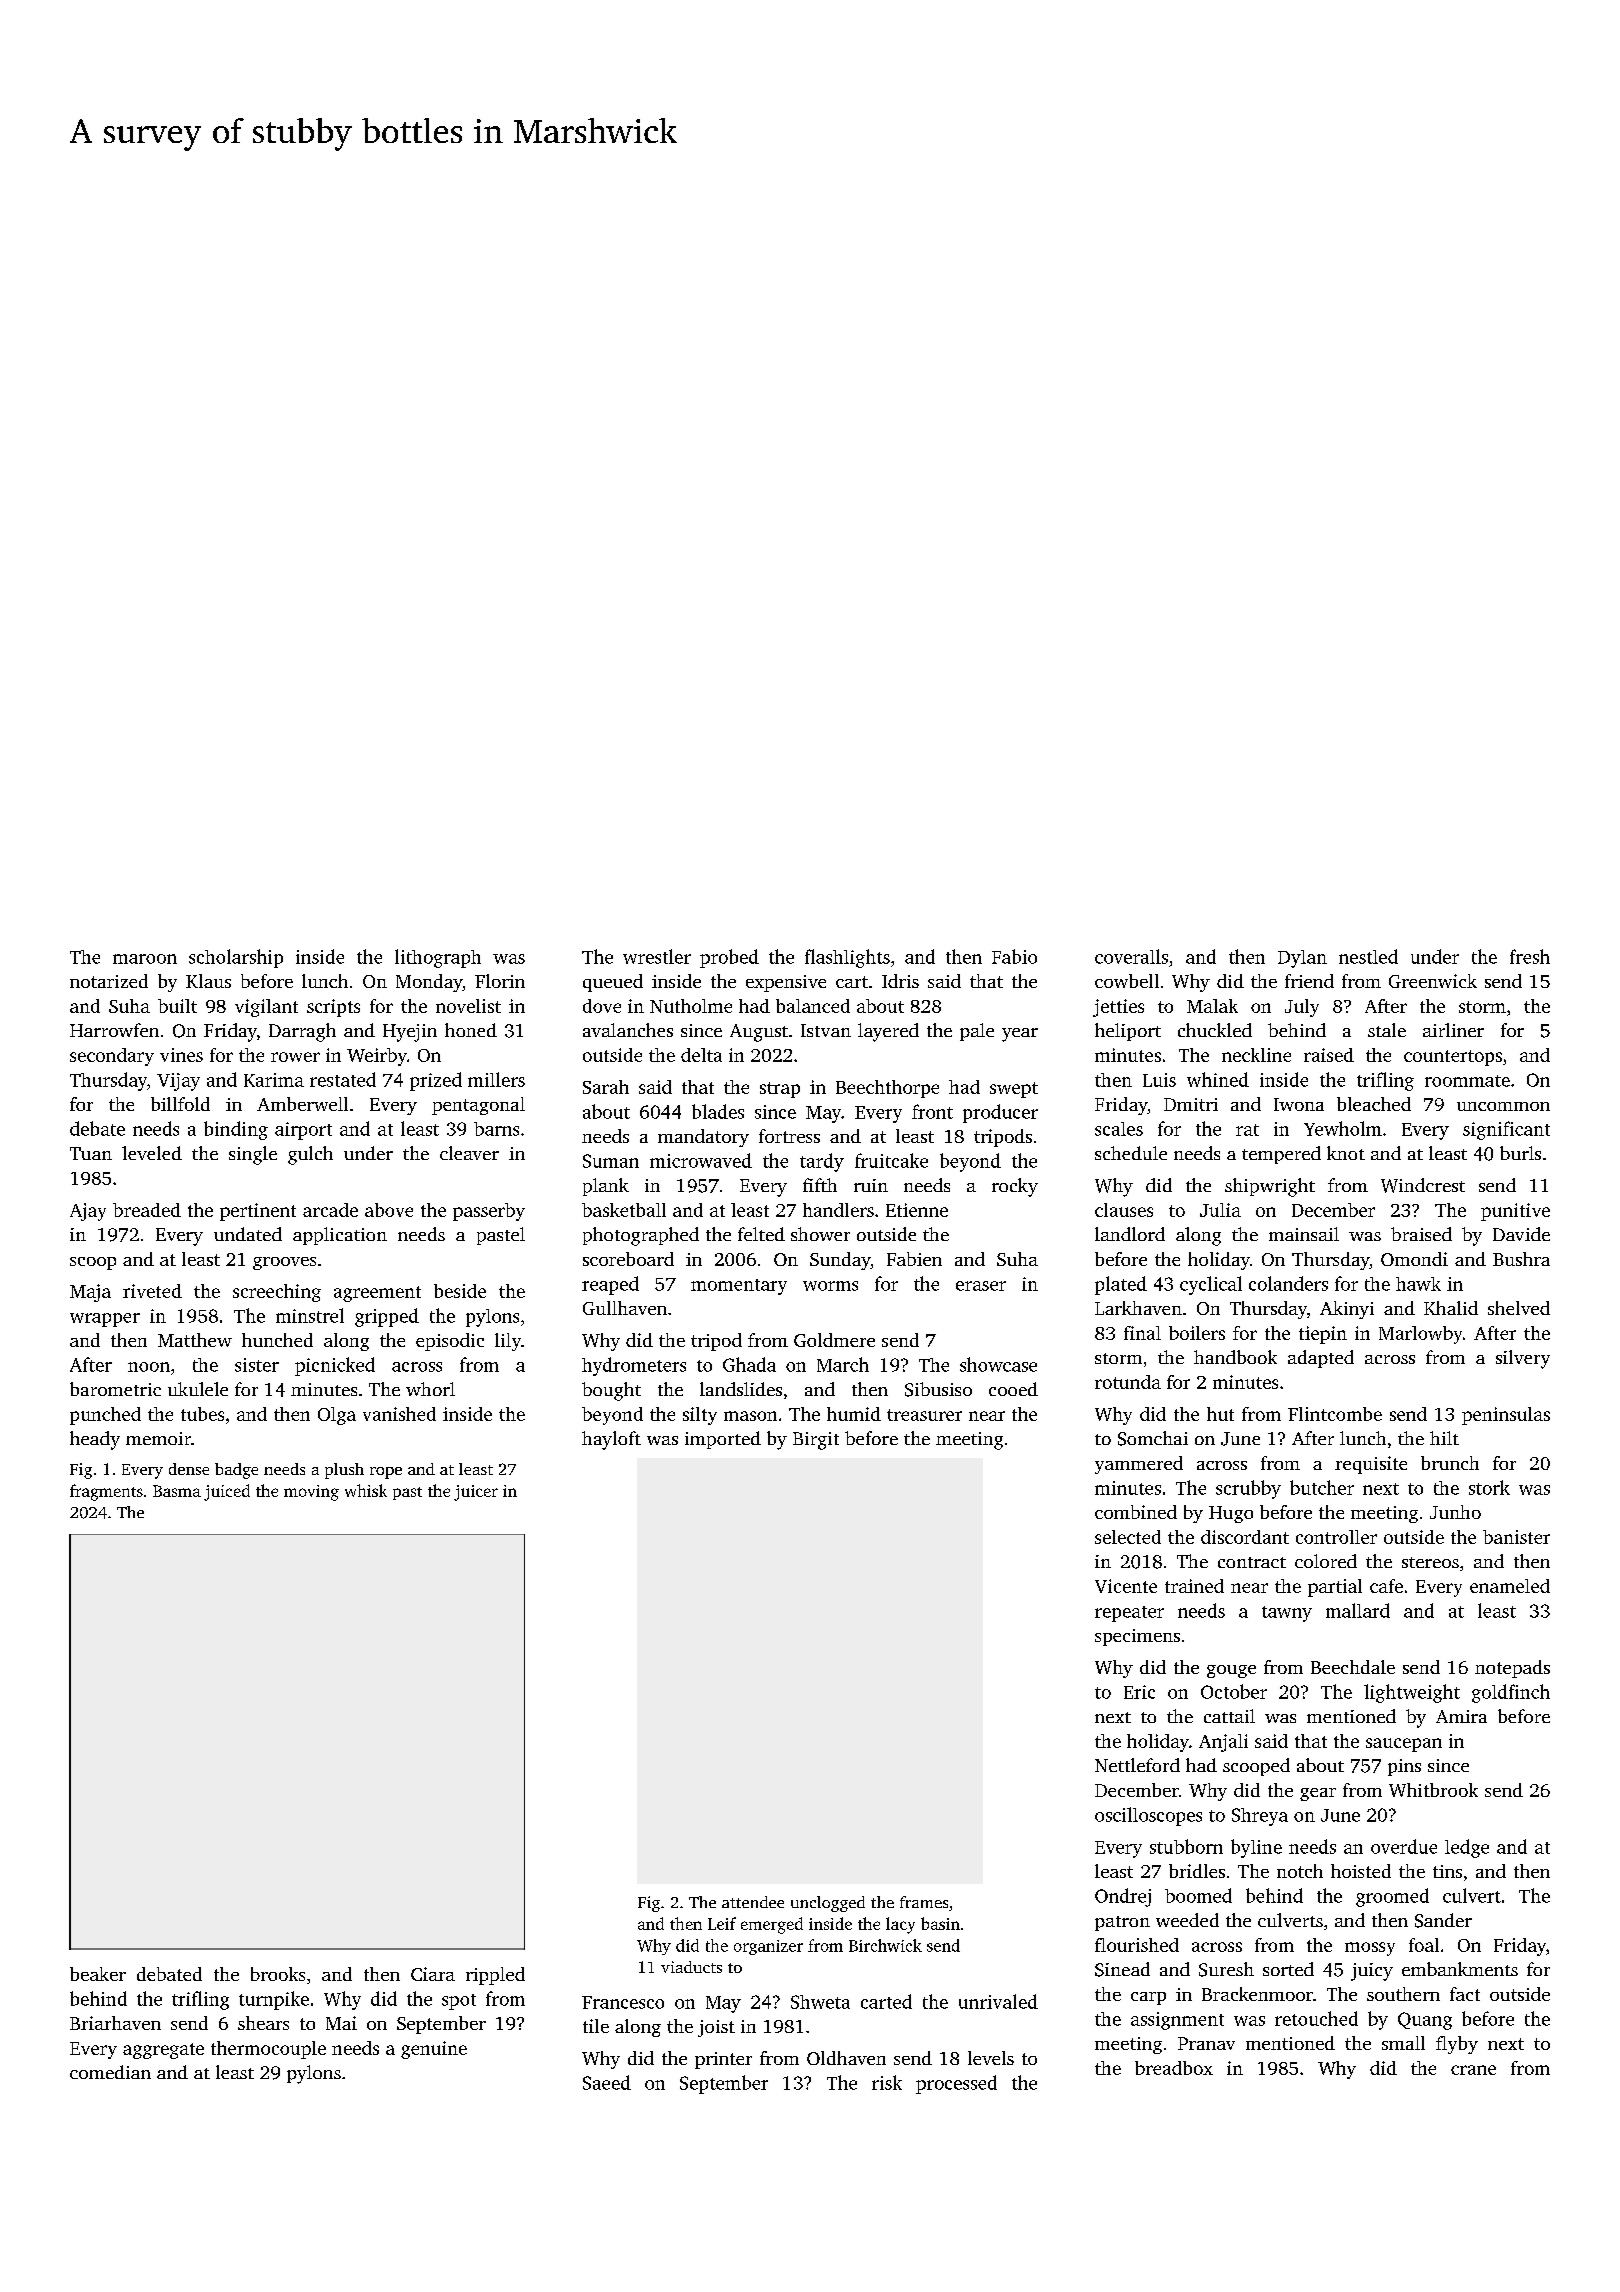 Image resolution: width=1620 pixels, height=2292 pixels. Describe the element at coordinates (1450, 1463) in the screenshot. I see `brunch` at that location.
